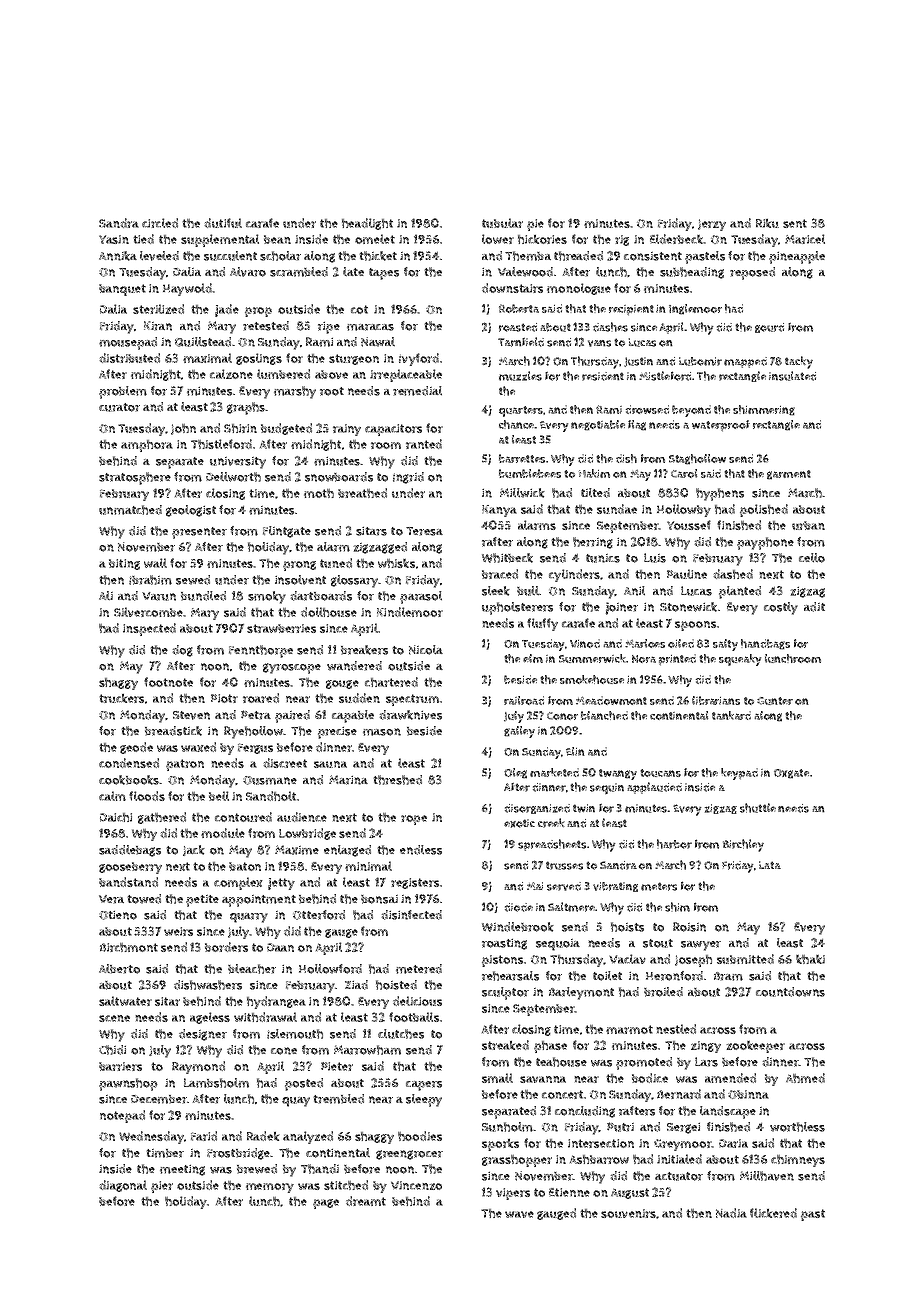 The image size is (924, 1308). I want to click on Maricel, so click(805, 239).
